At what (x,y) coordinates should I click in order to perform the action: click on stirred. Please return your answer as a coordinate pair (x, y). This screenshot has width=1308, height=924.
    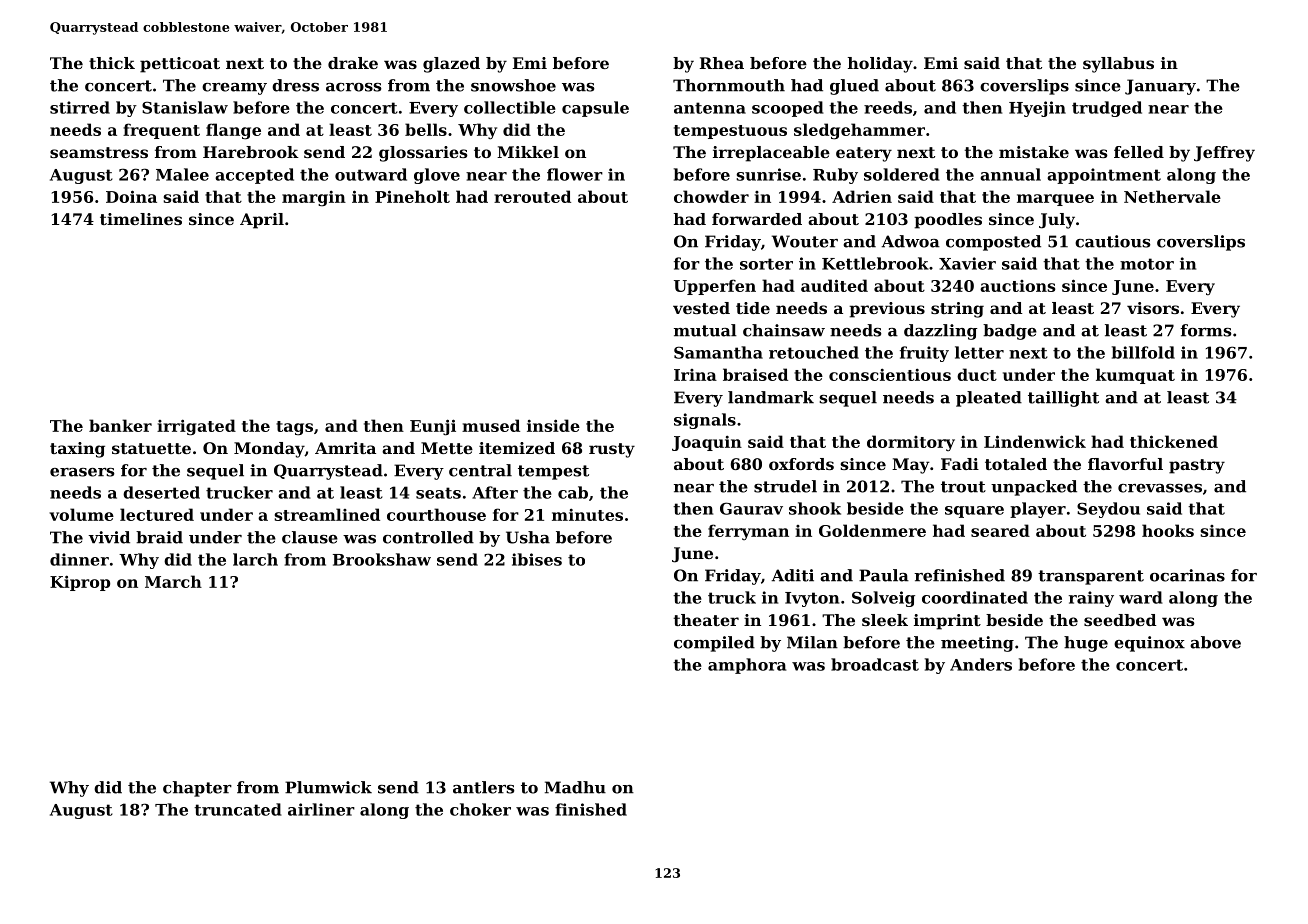
    Looking at the image, I should click on (80, 107).
